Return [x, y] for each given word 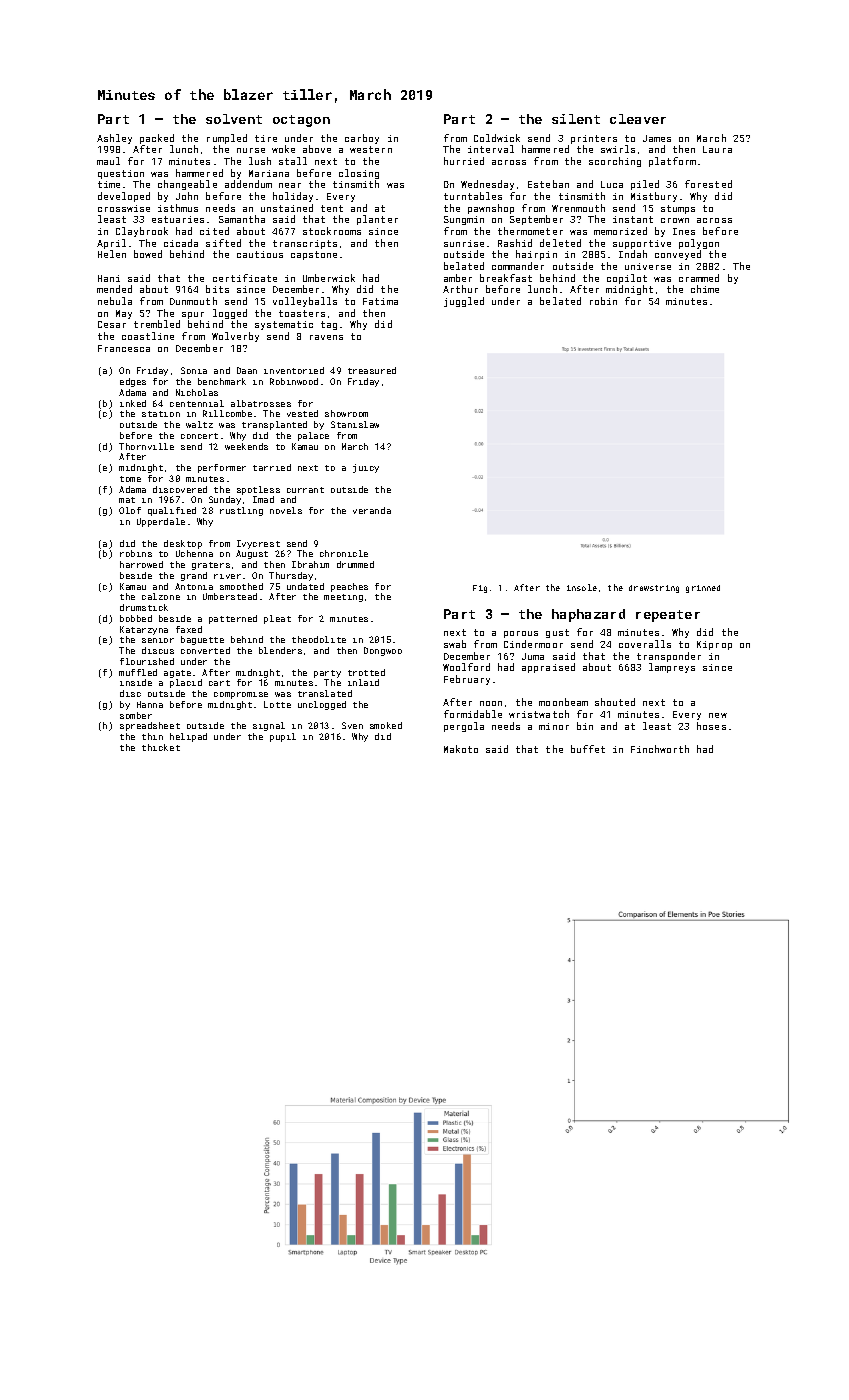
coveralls [645, 644]
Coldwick [497, 138]
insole [582, 587]
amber [458, 278]
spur [193, 315]
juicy [366, 468]
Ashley [114, 139]
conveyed [678, 255]
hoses [711, 726]
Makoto [461, 749]
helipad [188, 737]
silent [576, 119]
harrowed [141, 564]
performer [222, 468]
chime [705, 289]
